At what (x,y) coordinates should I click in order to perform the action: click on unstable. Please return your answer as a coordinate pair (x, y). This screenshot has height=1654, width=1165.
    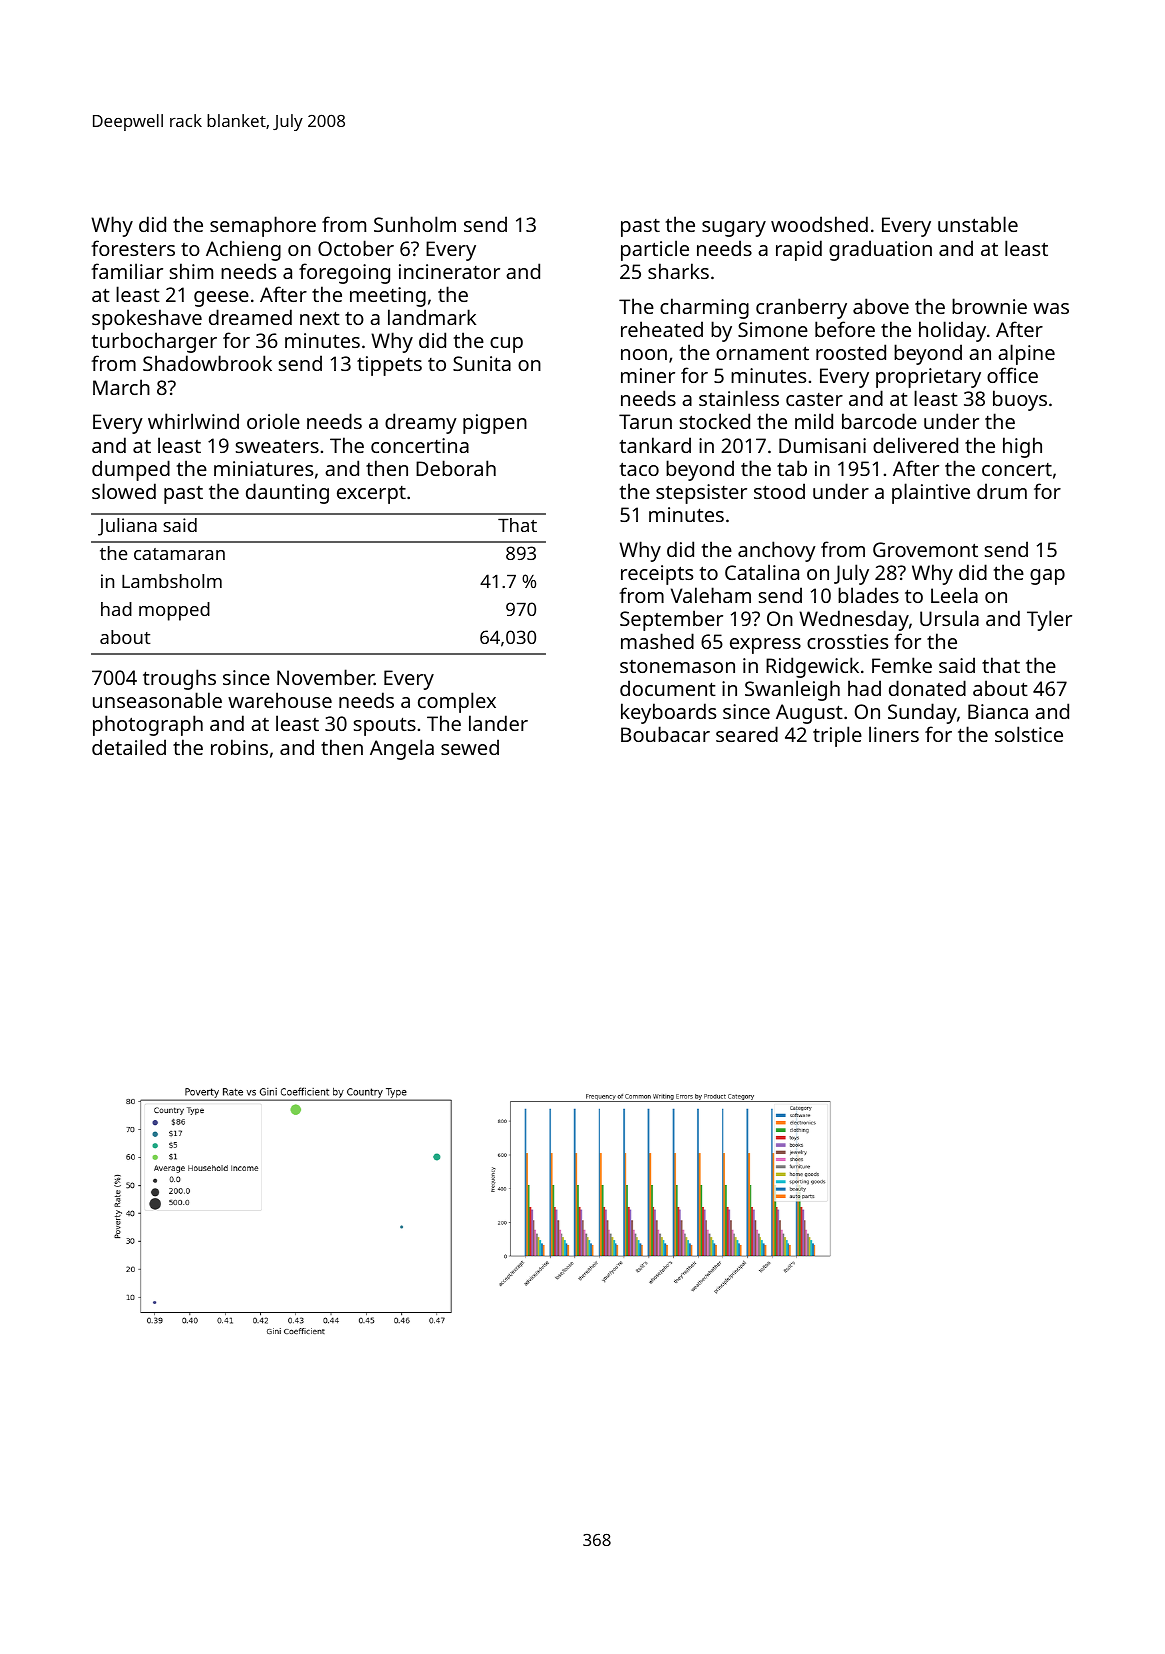
    Looking at the image, I should click on (978, 224).
